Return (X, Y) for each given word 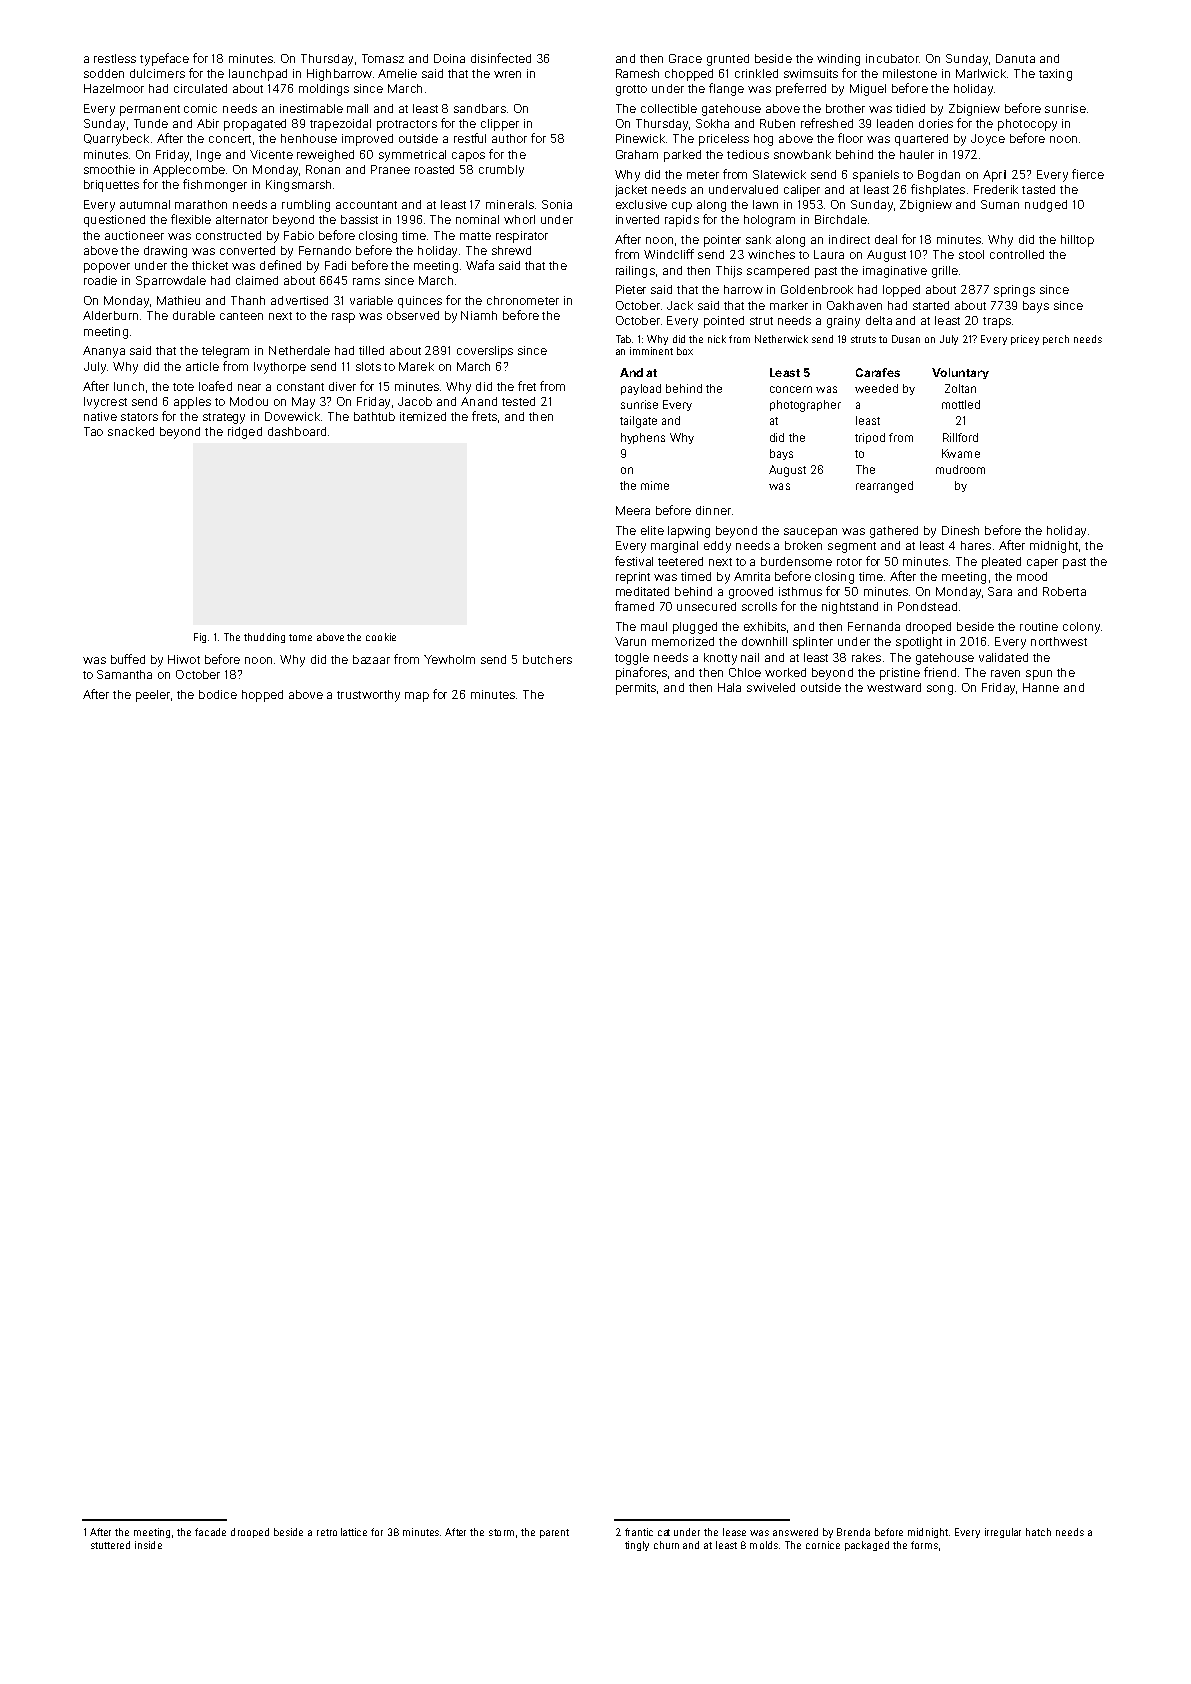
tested (518, 401)
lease (734, 1532)
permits (636, 689)
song (940, 690)
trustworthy (368, 696)
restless (115, 58)
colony (1081, 628)
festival (634, 561)
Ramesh (637, 73)
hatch (1038, 1532)
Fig (200, 638)
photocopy (1027, 125)
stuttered (110, 1545)
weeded (876, 388)
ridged (245, 433)
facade (210, 1532)
